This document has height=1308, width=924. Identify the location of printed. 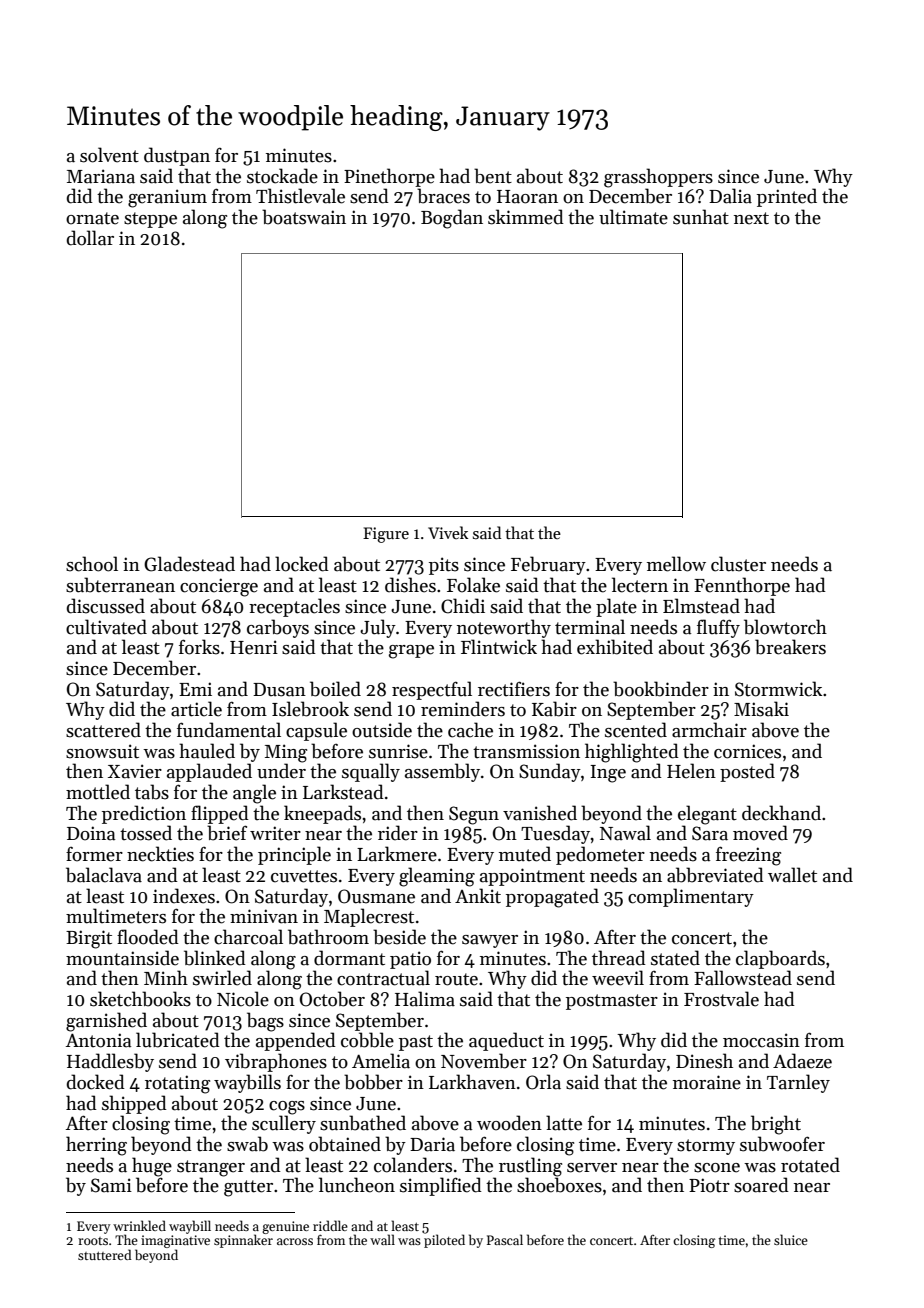
(787, 197).
